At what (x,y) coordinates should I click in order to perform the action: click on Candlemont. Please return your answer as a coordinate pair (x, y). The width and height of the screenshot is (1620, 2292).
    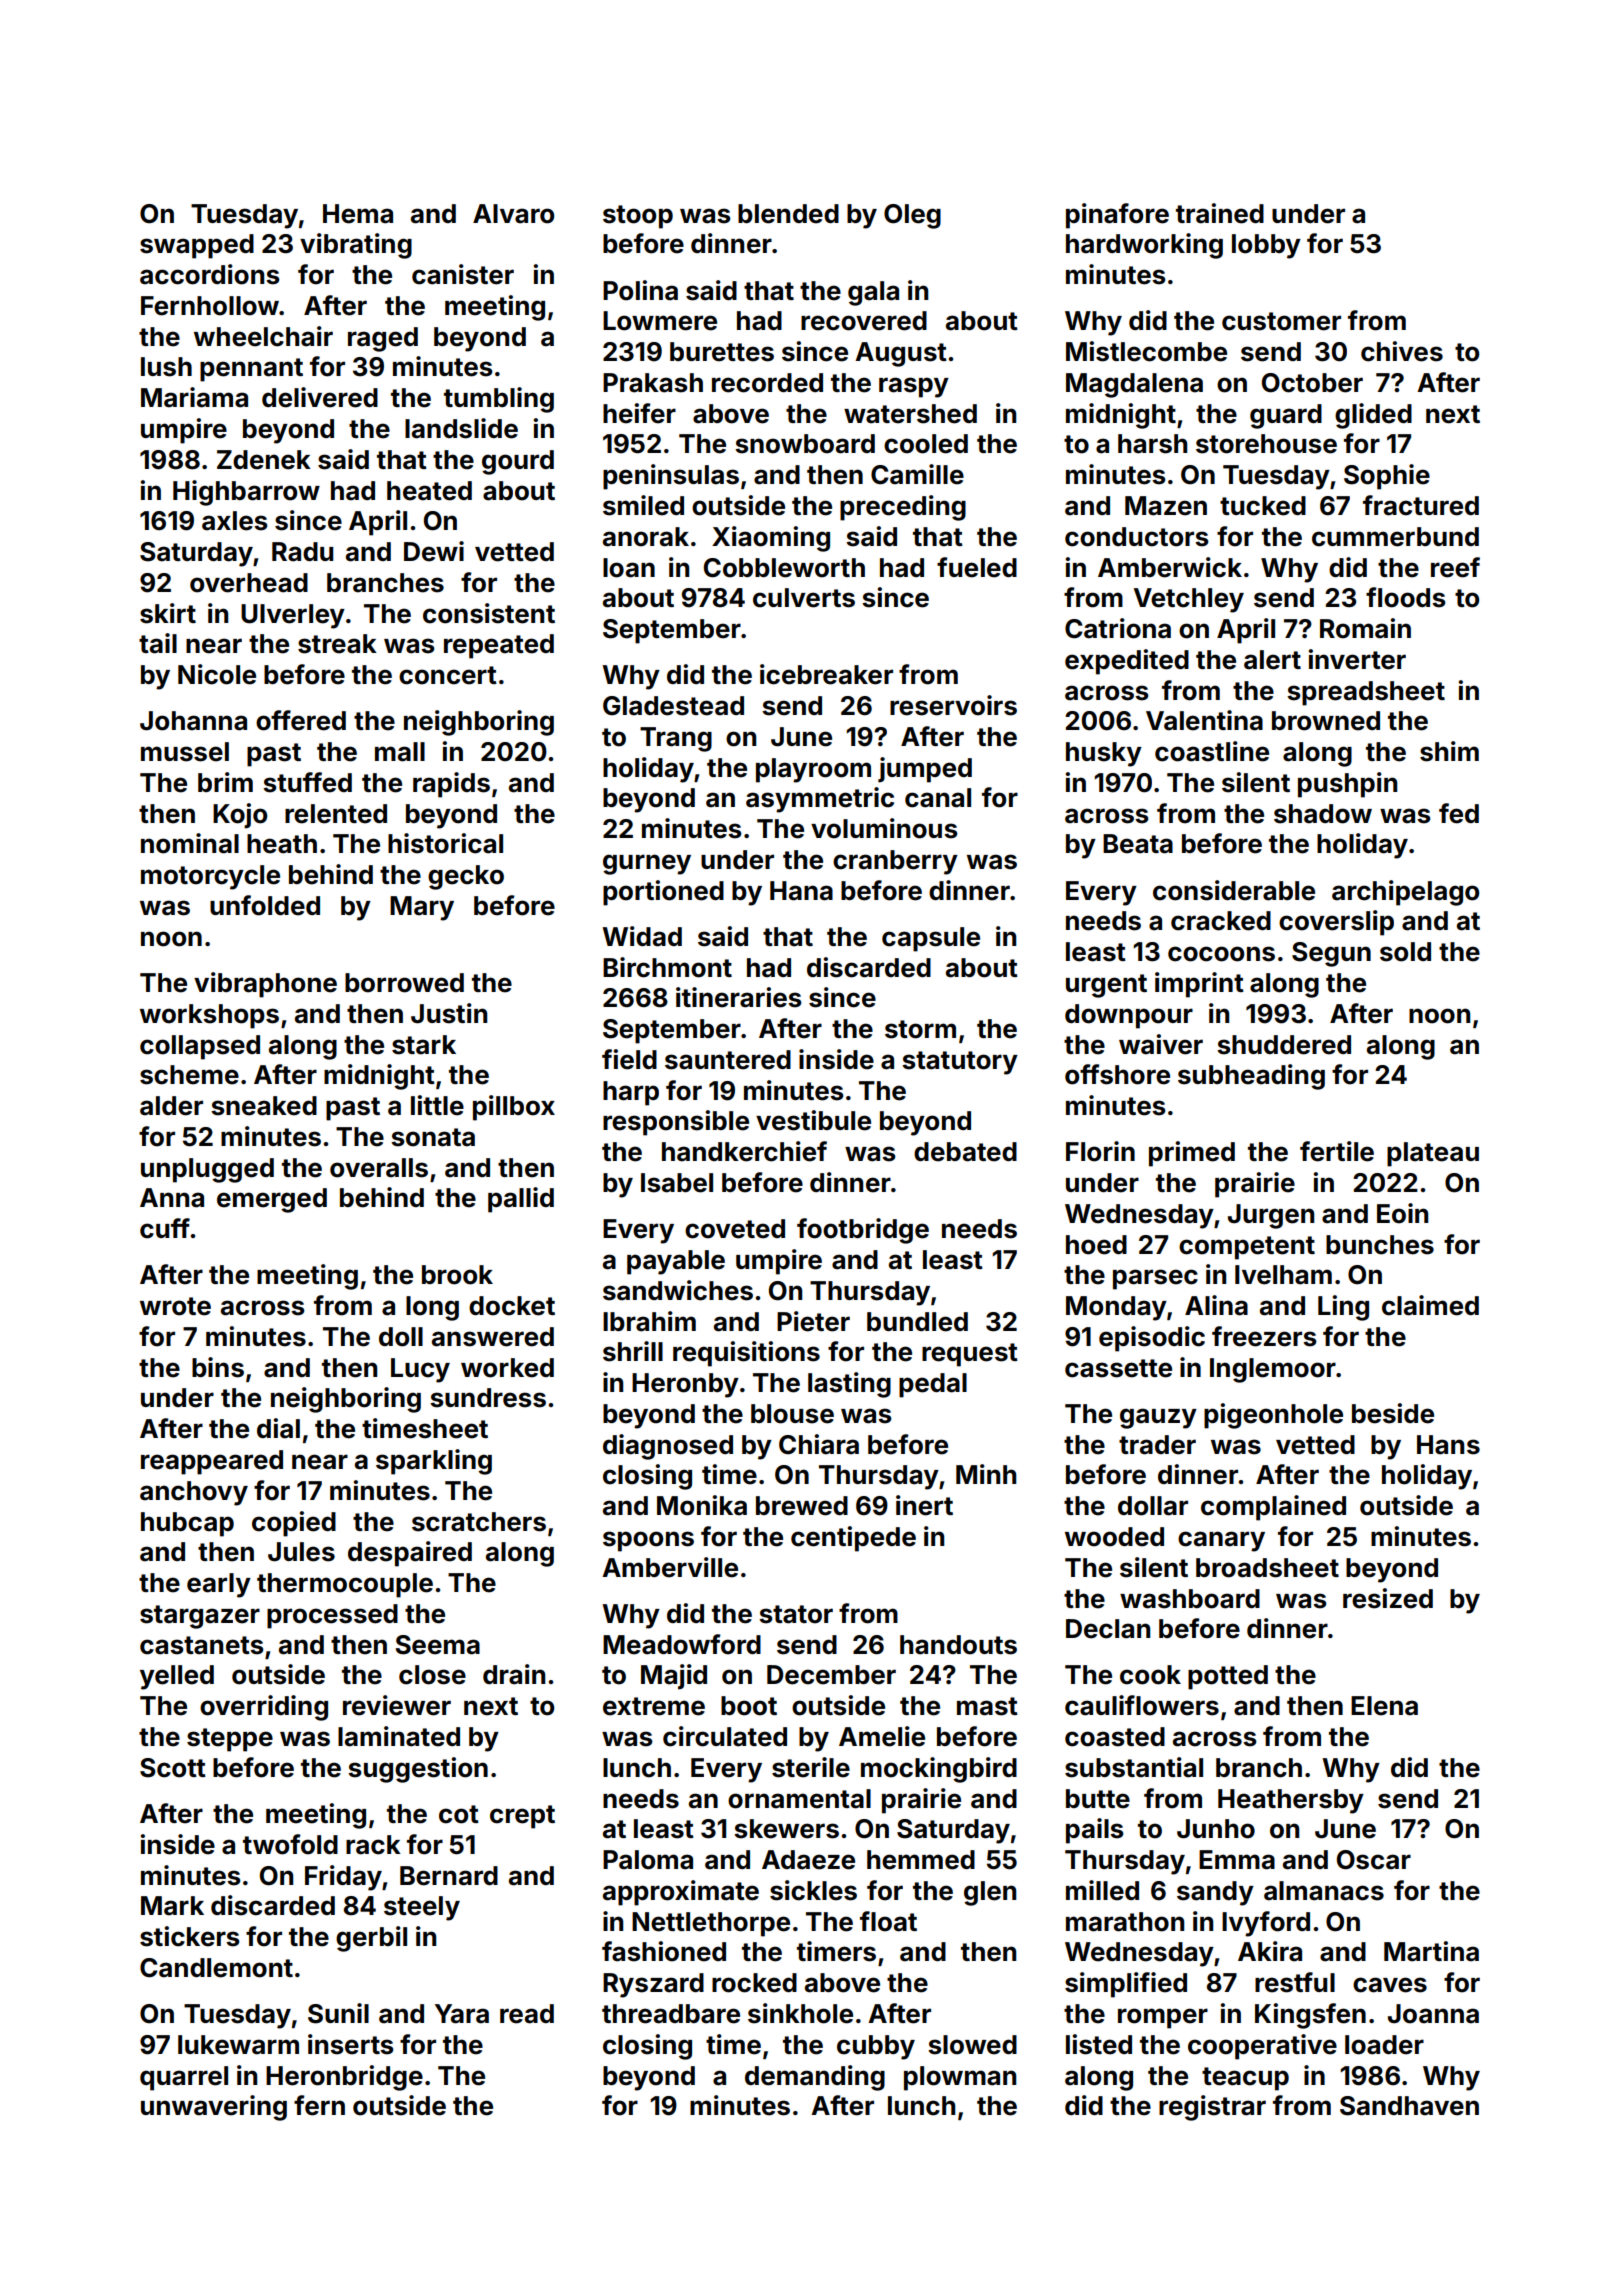
    Looking at the image, I should click on (216, 1968).
